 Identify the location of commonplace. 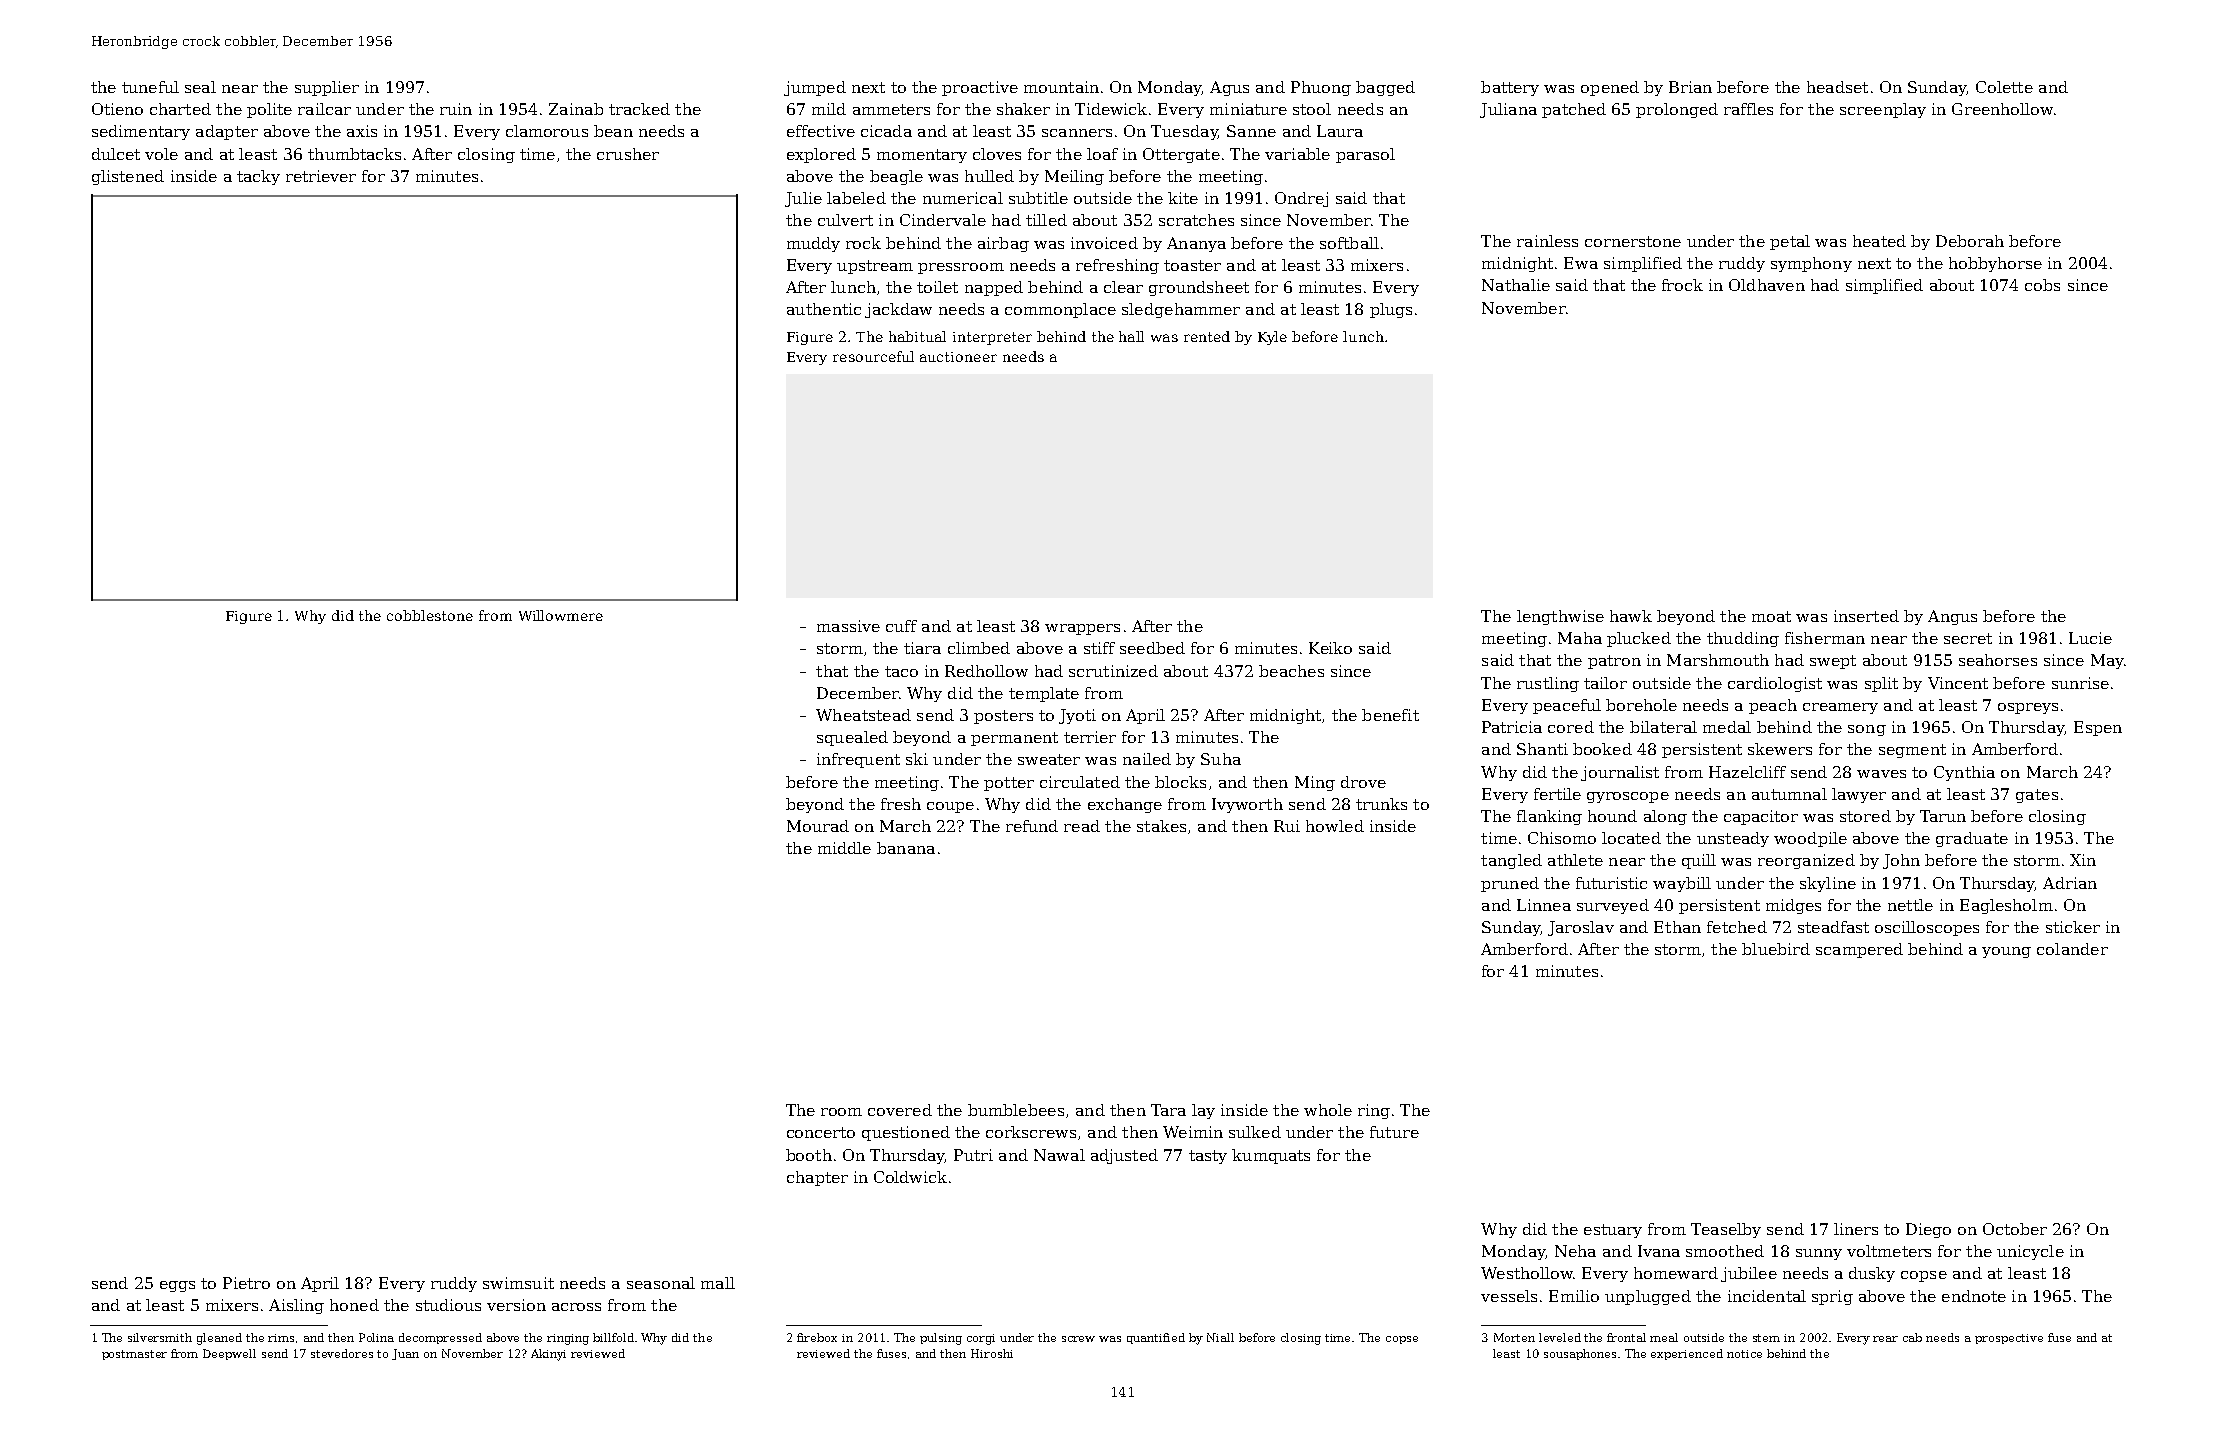
(1060, 310).
